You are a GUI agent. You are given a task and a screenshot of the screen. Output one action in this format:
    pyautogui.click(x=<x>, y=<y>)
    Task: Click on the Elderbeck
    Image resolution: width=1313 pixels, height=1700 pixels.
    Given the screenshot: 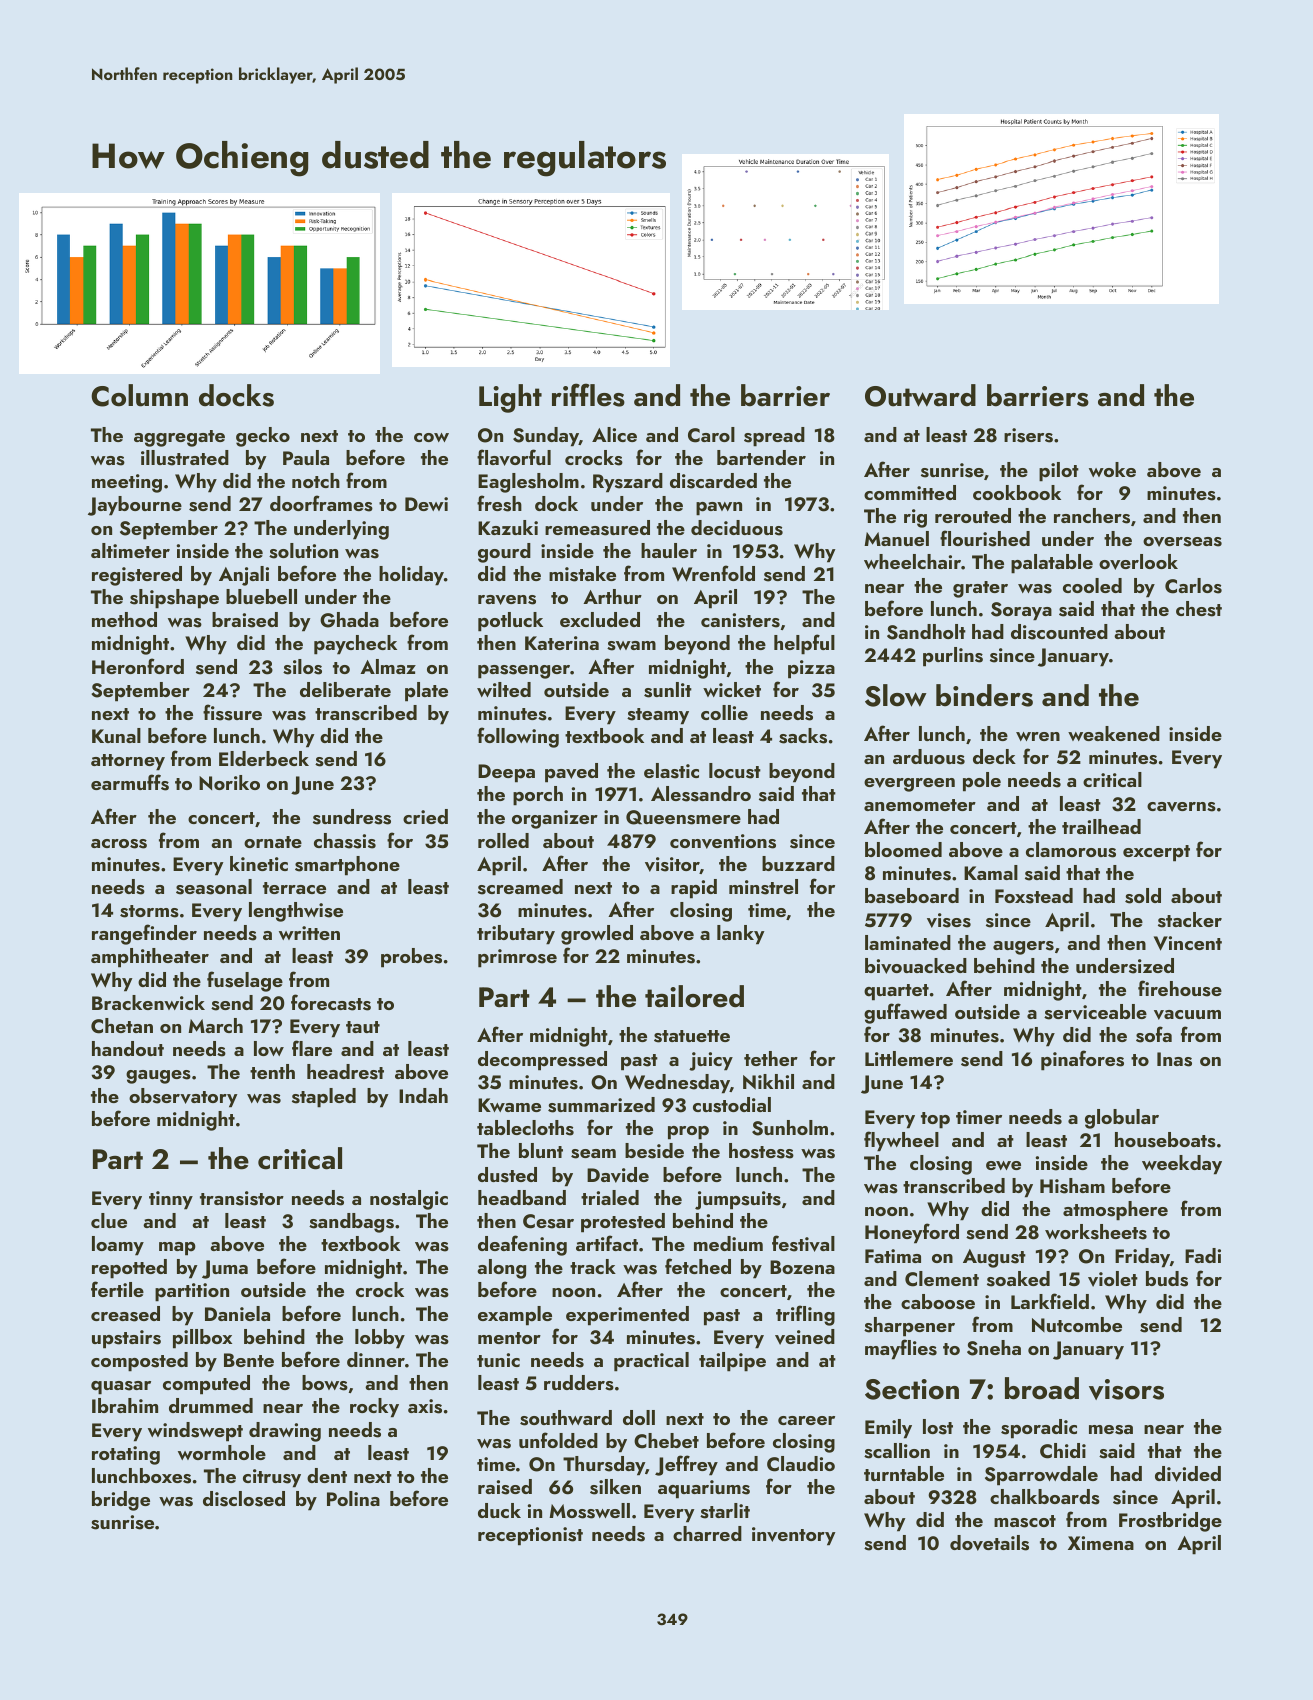 What is the action you would take?
    pyautogui.click(x=264, y=758)
